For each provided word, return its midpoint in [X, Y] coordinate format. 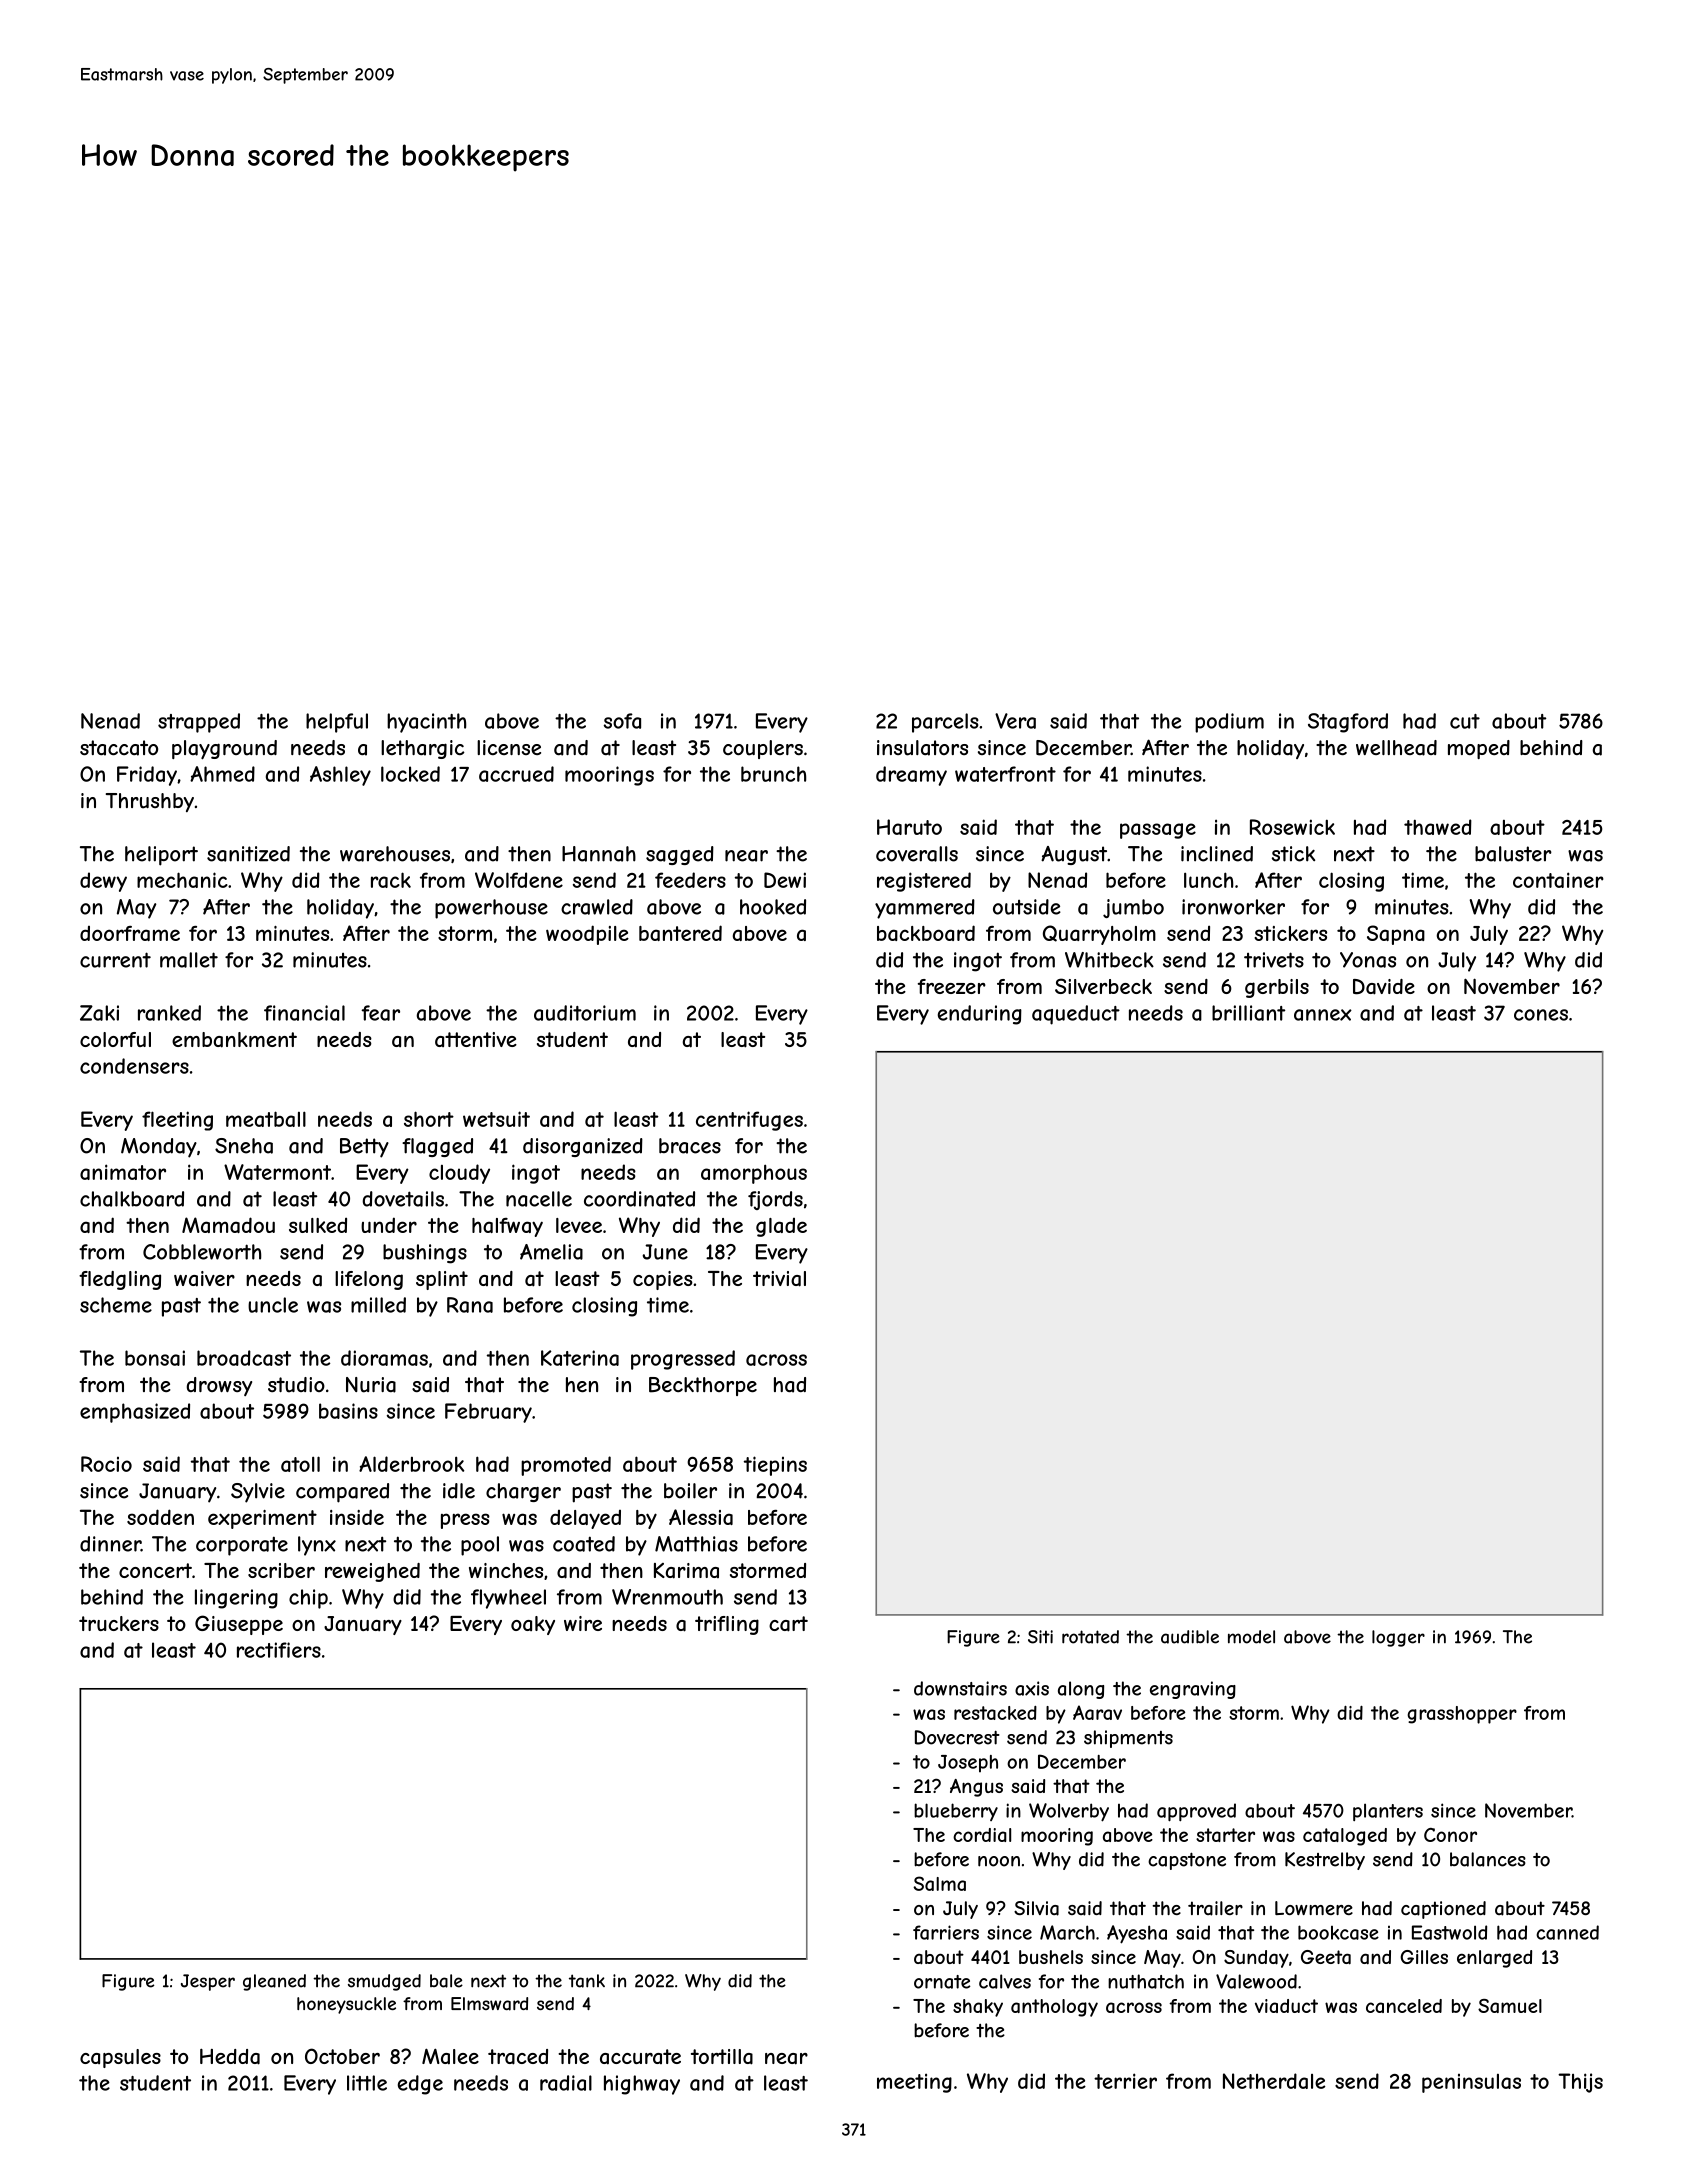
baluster [1513, 854]
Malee [450, 2056]
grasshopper [1462, 1715]
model [1251, 1637]
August [1074, 855]
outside [1027, 907]
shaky [978, 2008]
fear [380, 1013]
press [465, 1521]
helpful [337, 723]
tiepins [775, 1466]
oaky [533, 1625]
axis [1032, 1688]
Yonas [1368, 960]
